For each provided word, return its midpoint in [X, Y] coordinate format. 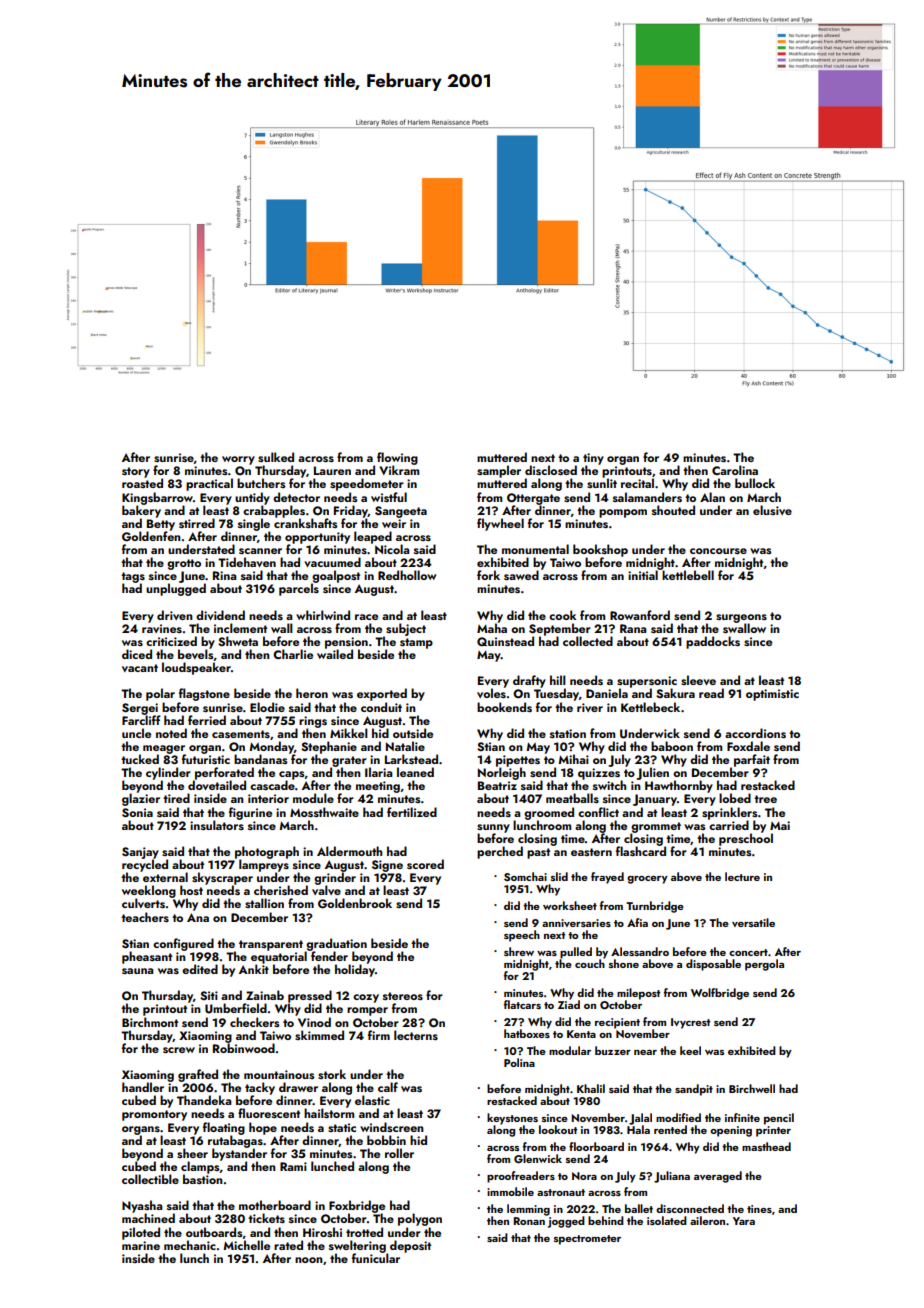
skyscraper [222, 878]
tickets [266, 1218]
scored [425, 864]
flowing [397, 459]
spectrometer [587, 1240]
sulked [276, 457]
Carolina [735, 470]
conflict [598, 812]
